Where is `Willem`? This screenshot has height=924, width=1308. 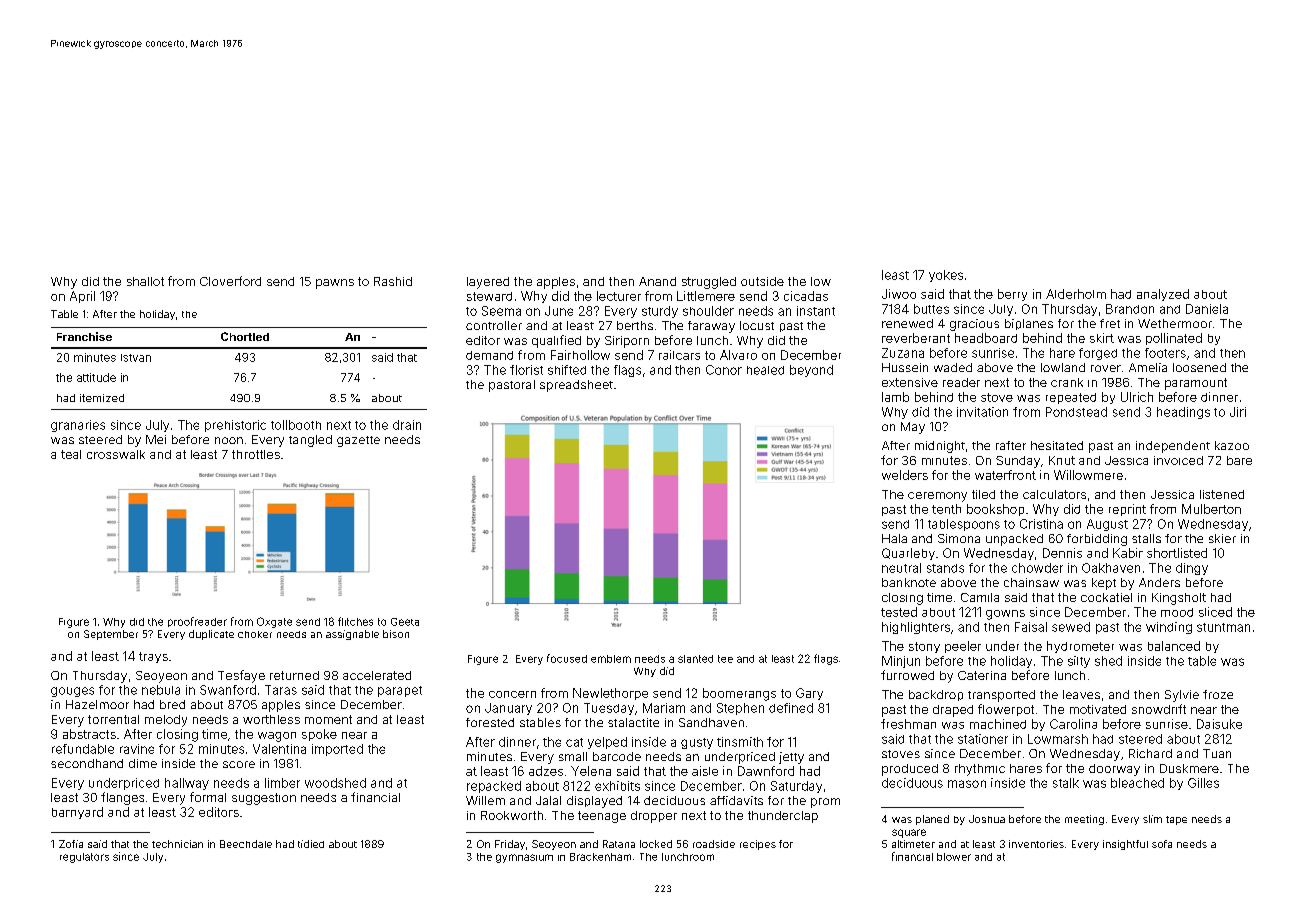 Willem is located at coordinates (485, 800).
